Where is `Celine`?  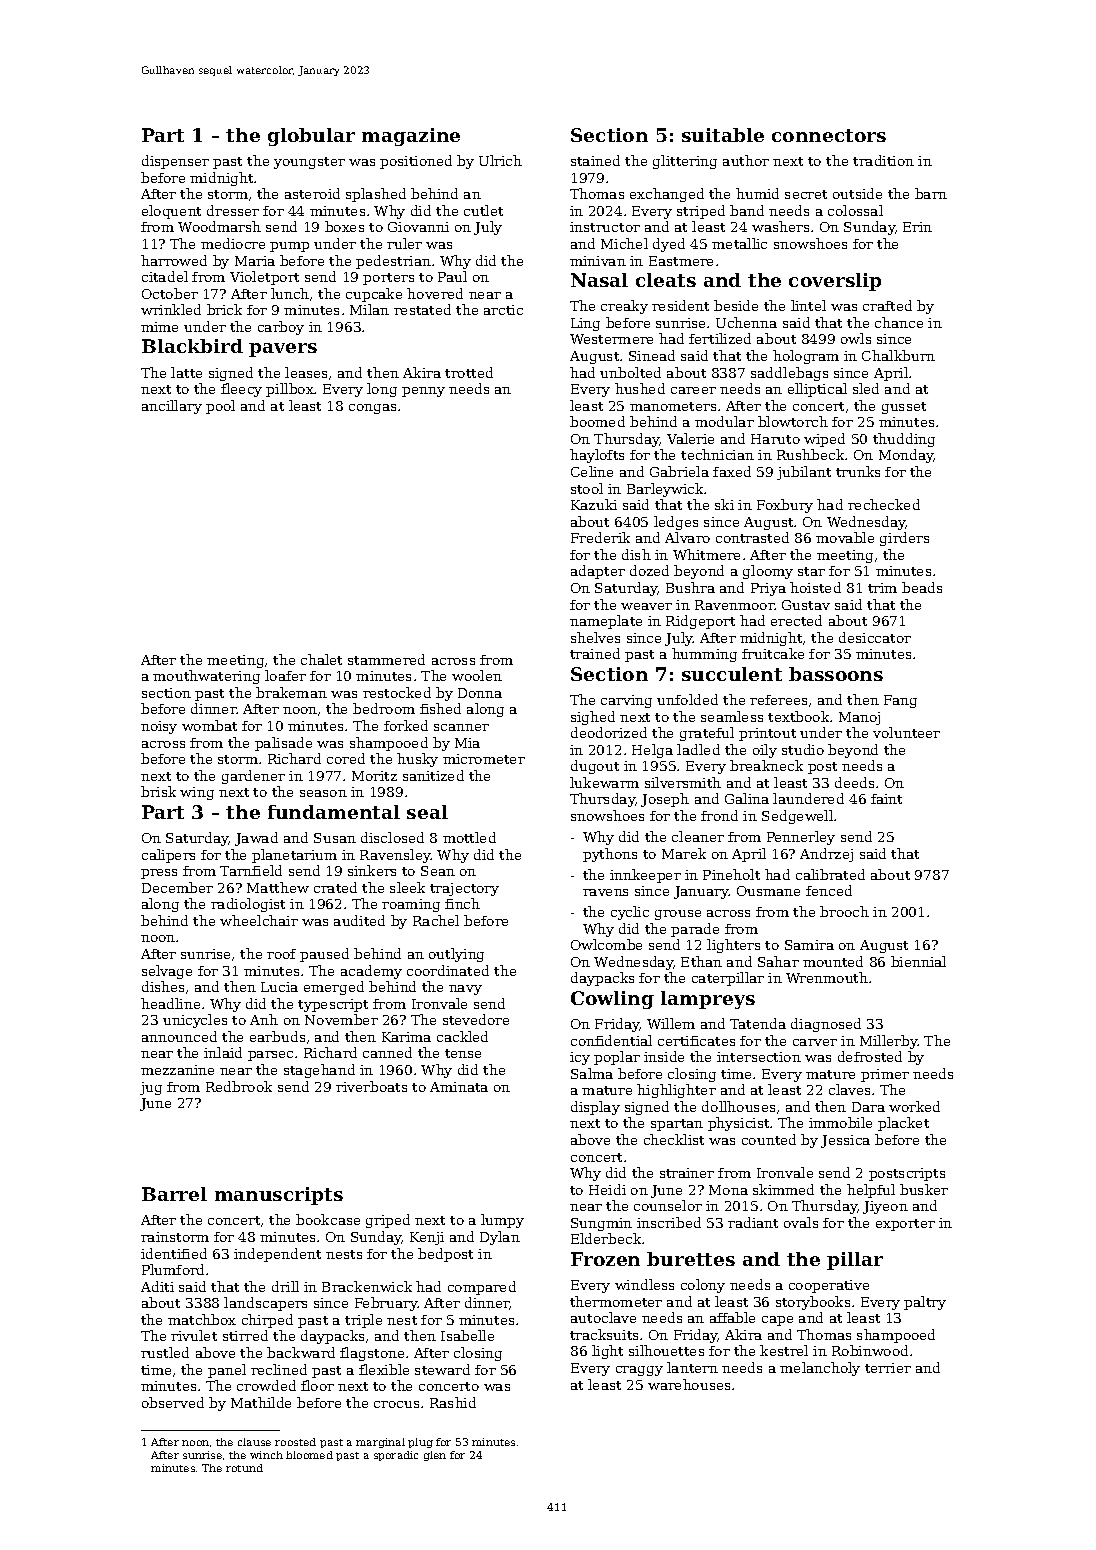
Celine is located at coordinates (592, 471).
